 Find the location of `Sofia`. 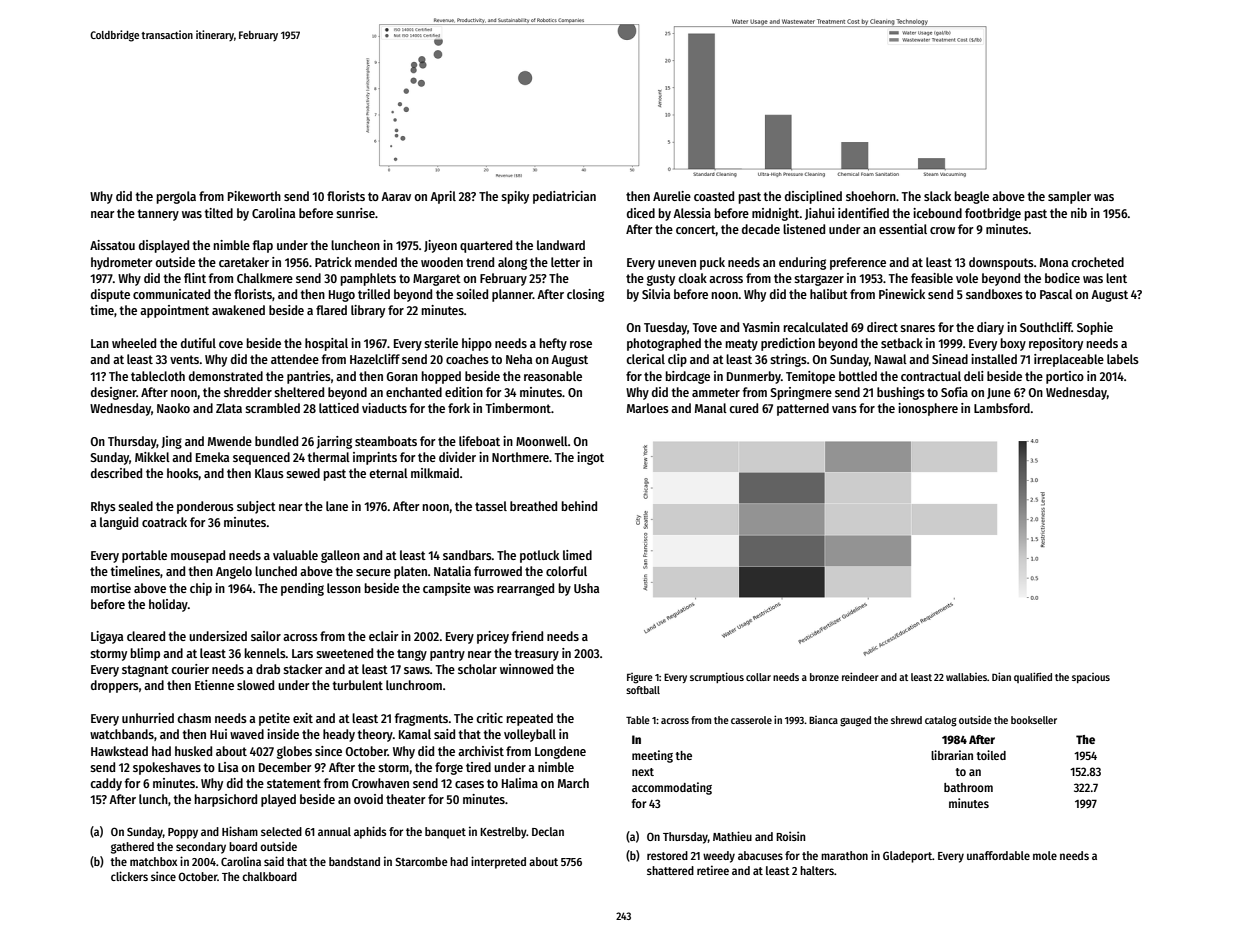

Sofia is located at coordinates (954, 392).
